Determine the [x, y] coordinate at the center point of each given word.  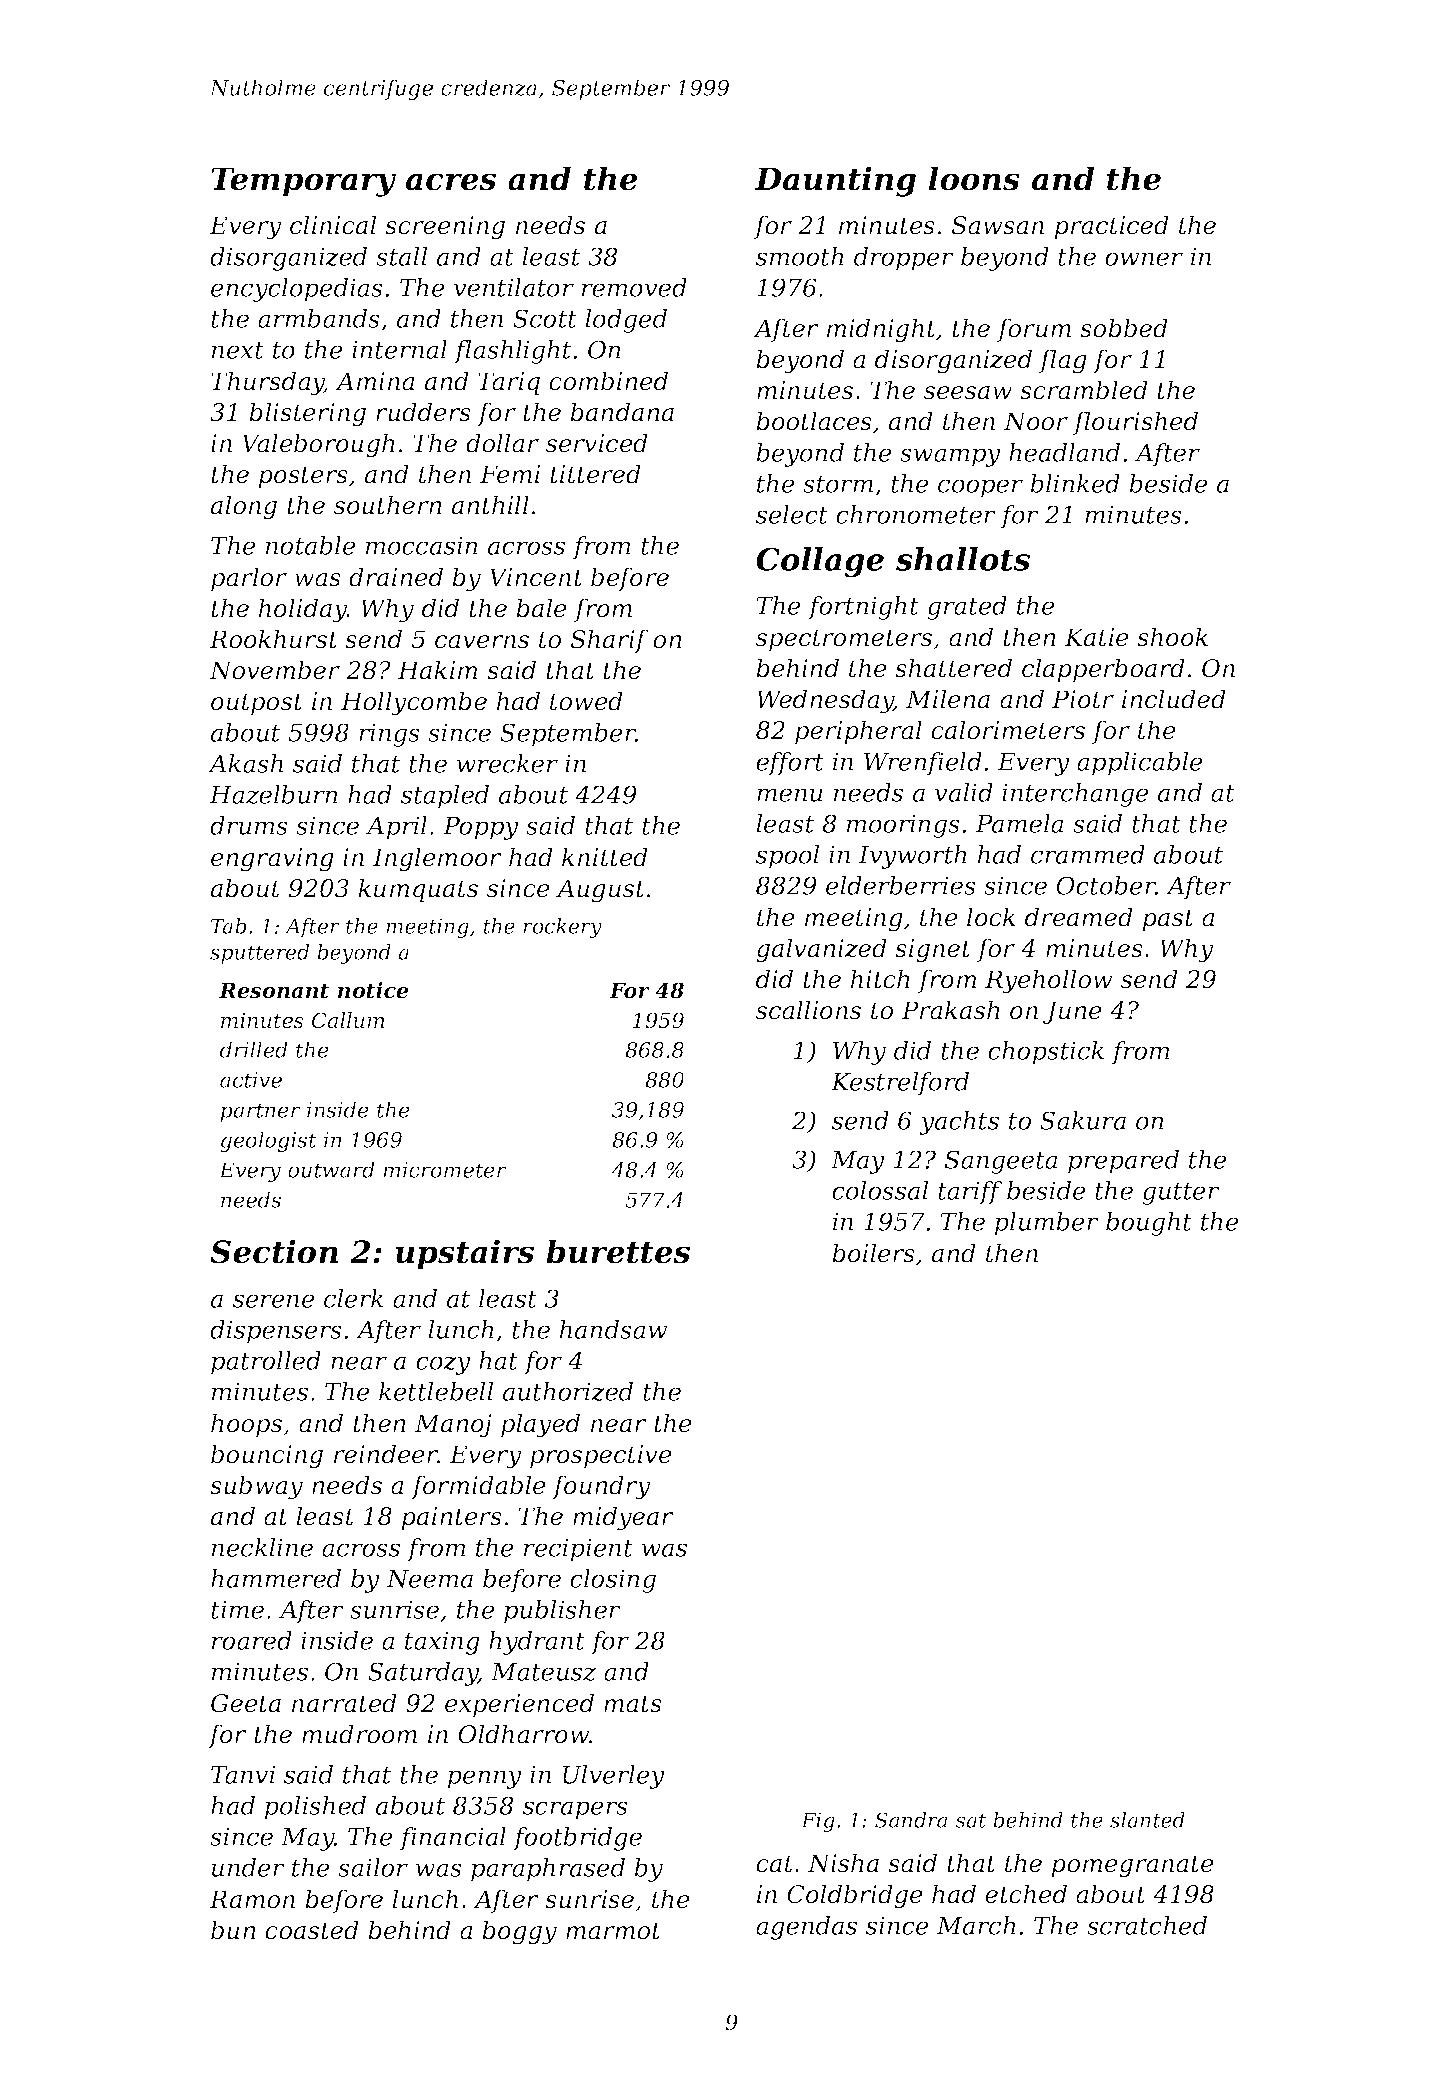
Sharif [610, 641]
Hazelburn [273, 794]
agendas [806, 1928]
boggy [519, 1932]
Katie [1096, 637]
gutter [1181, 1194]
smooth [800, 256]
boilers [873, 1253]
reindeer [386, 1454]
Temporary [303, 182]
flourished [1135, 423]
